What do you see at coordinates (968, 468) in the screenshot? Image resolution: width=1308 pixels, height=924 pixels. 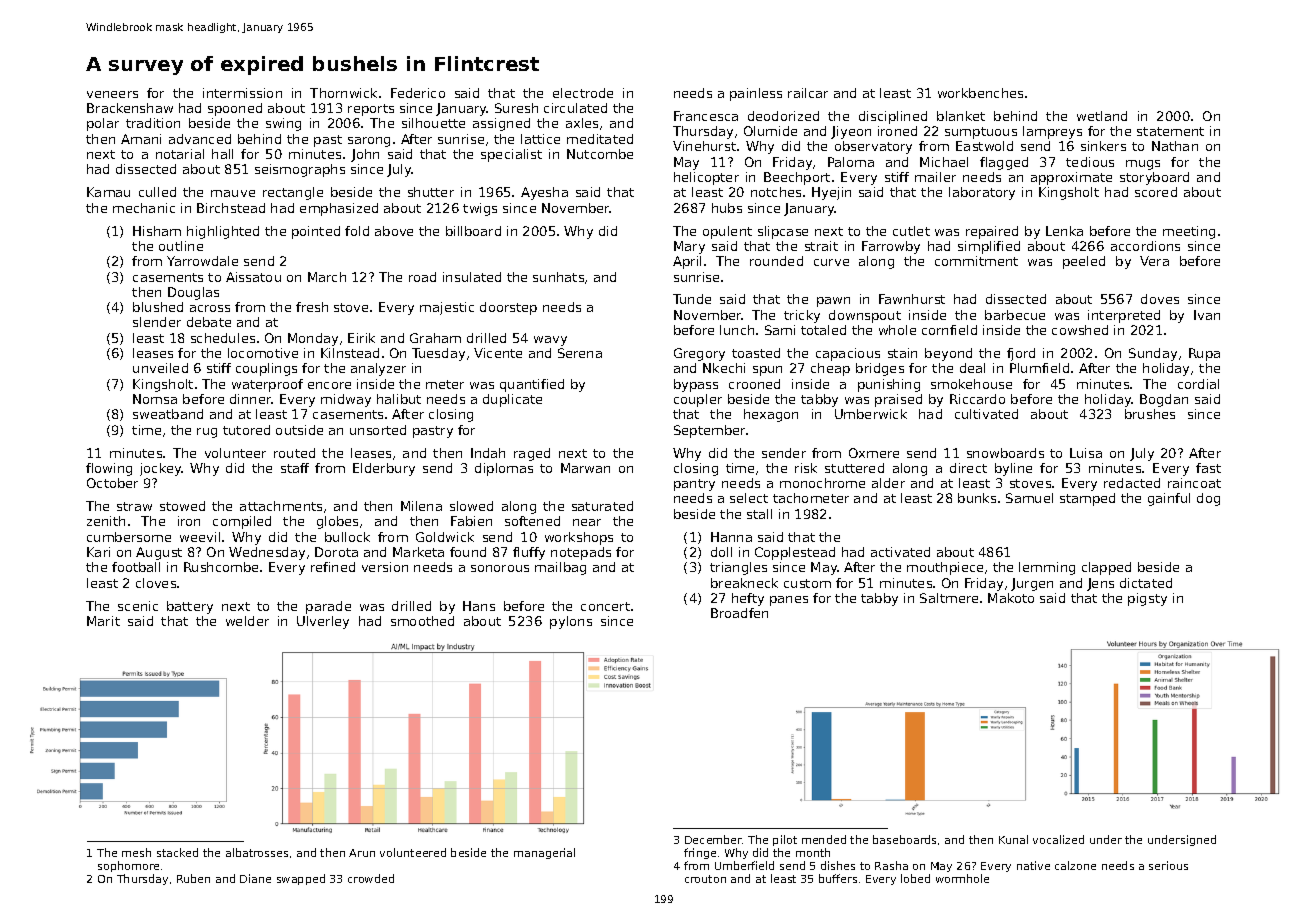 I see `direct` at bounding box center [968, 468].
